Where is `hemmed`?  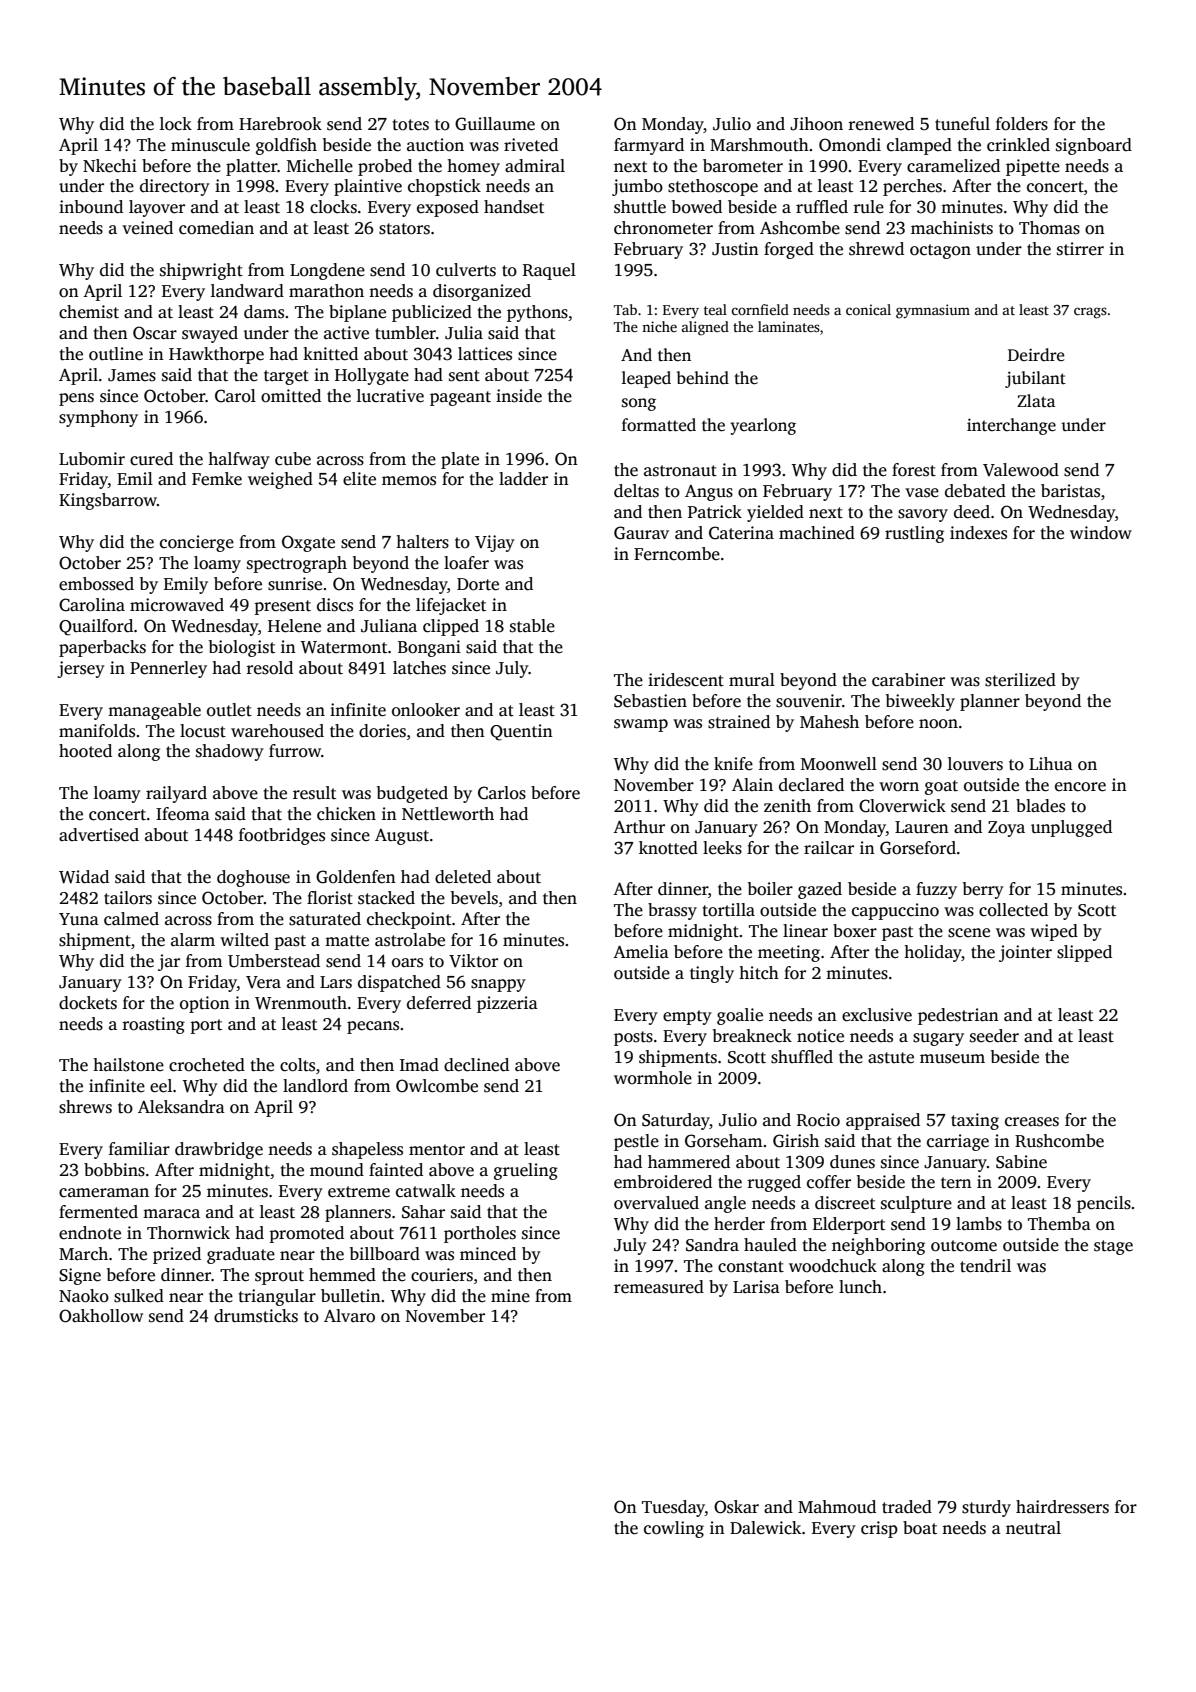
hemmed is located at coordinates (342, 1275).
